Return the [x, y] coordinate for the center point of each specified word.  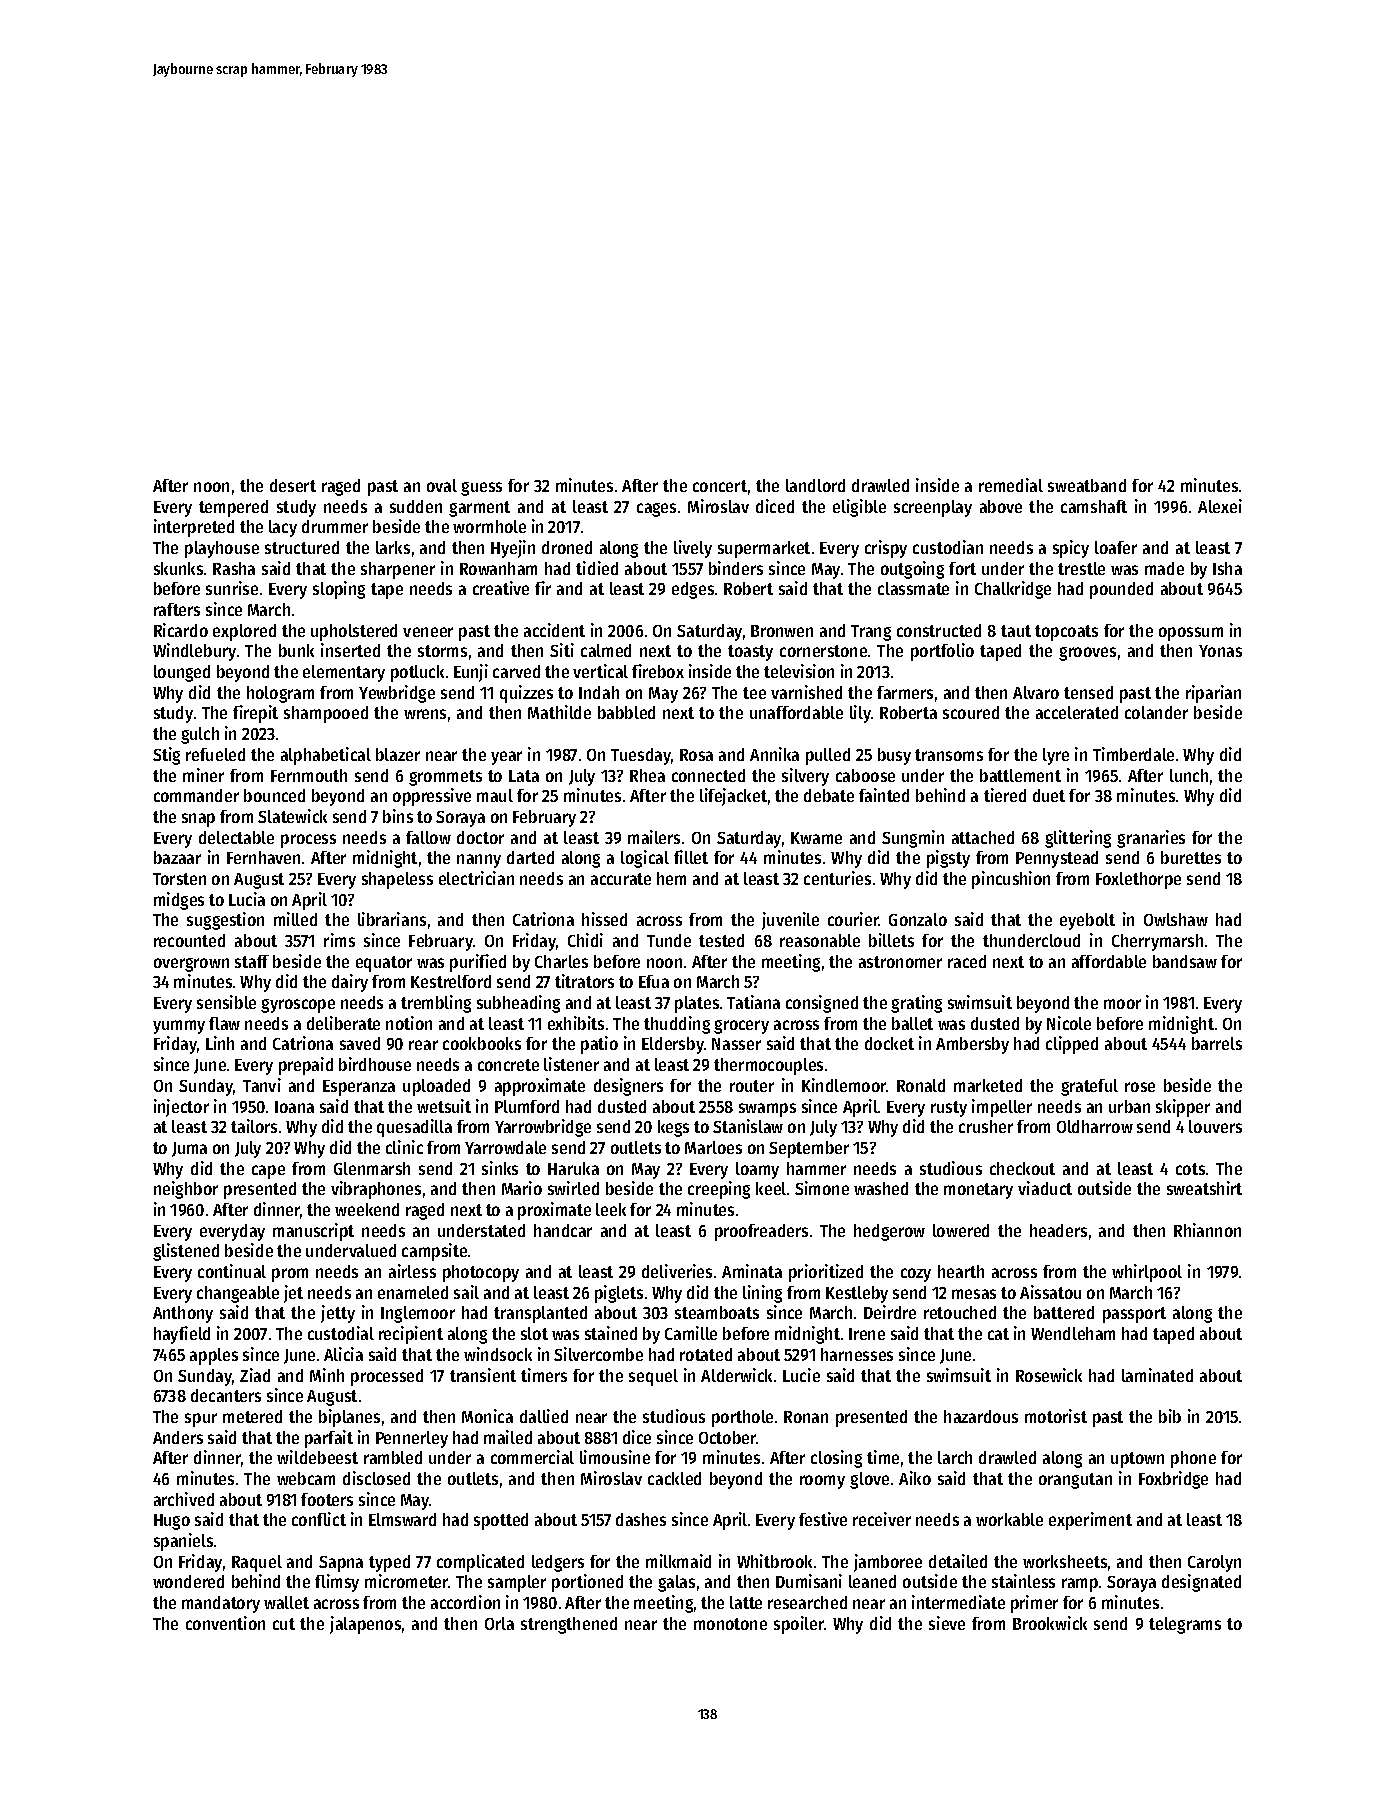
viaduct [1045, 1188]
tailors [254, 1126]
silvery [805, 777]
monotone [730, 1624]
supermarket [764, 549]
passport [1134, 1315]
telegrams [1185, 1625]
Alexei [1220, 506]
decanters [226, 1395]
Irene [867, 1334]
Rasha [234, 568]
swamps [767, 1110]
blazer [398, 754]
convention [225, 1623]
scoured [971, 712]
